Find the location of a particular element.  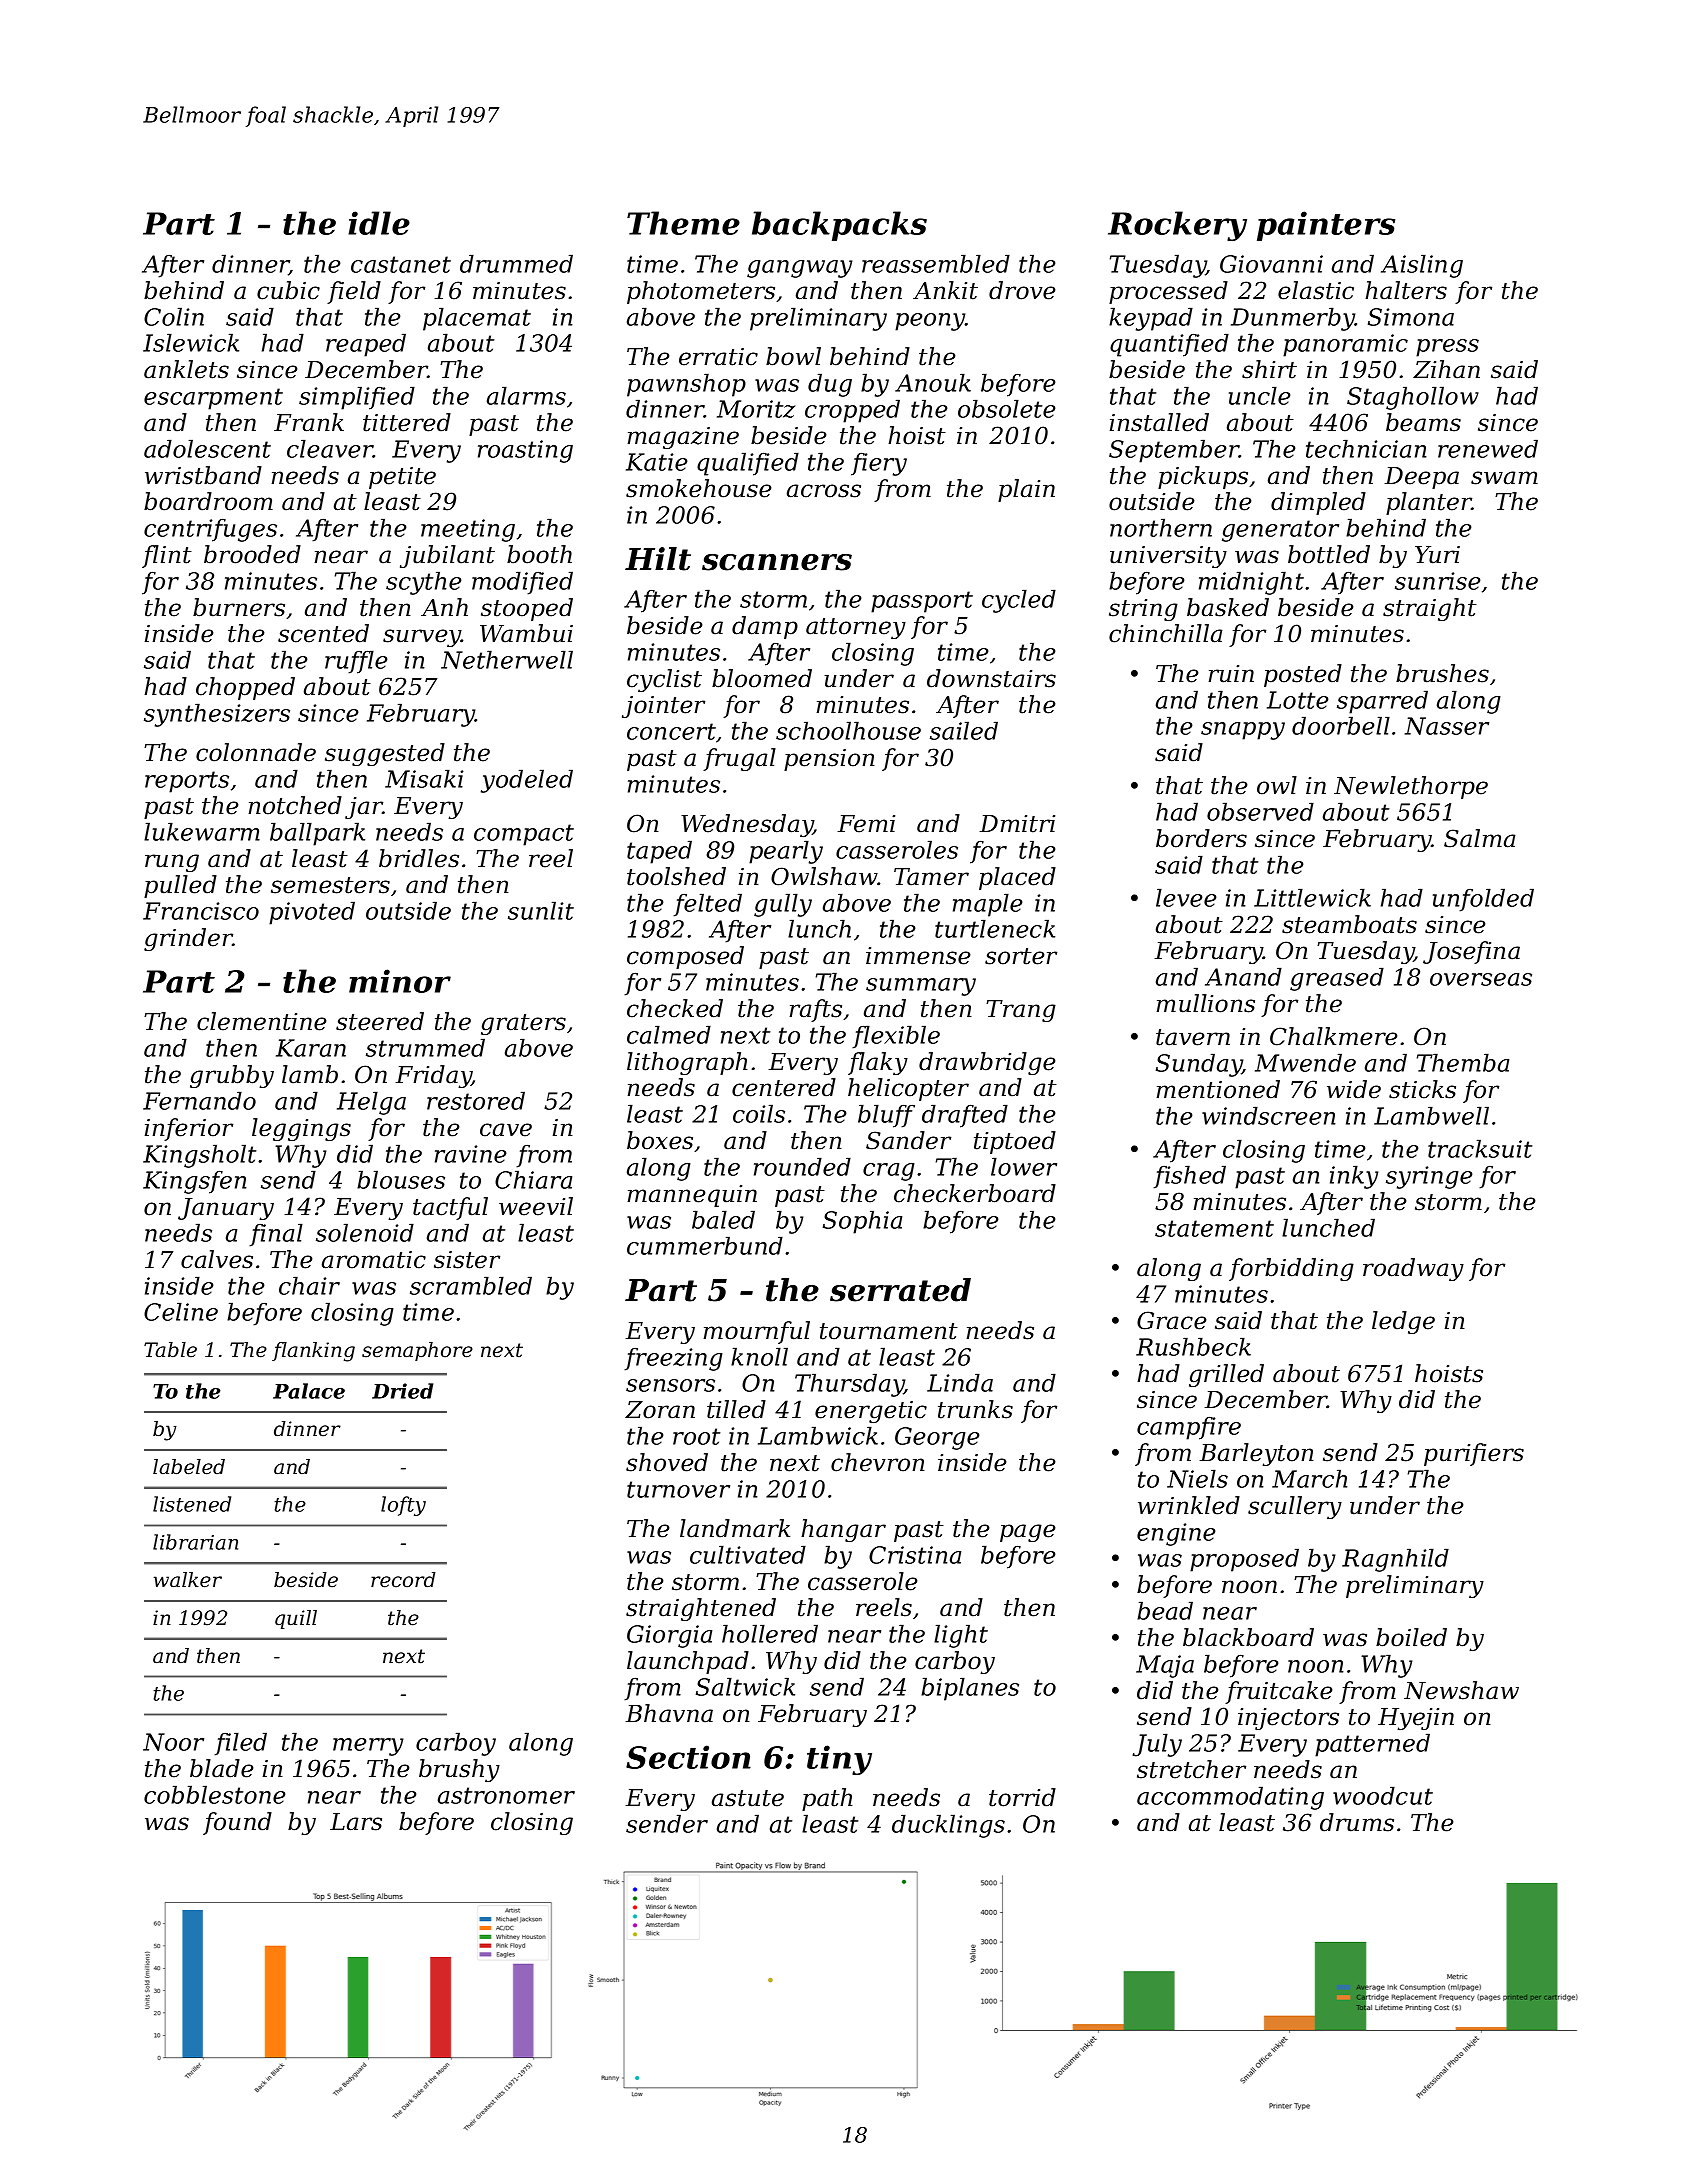

Linda is located at coordinates (960, 1382).
